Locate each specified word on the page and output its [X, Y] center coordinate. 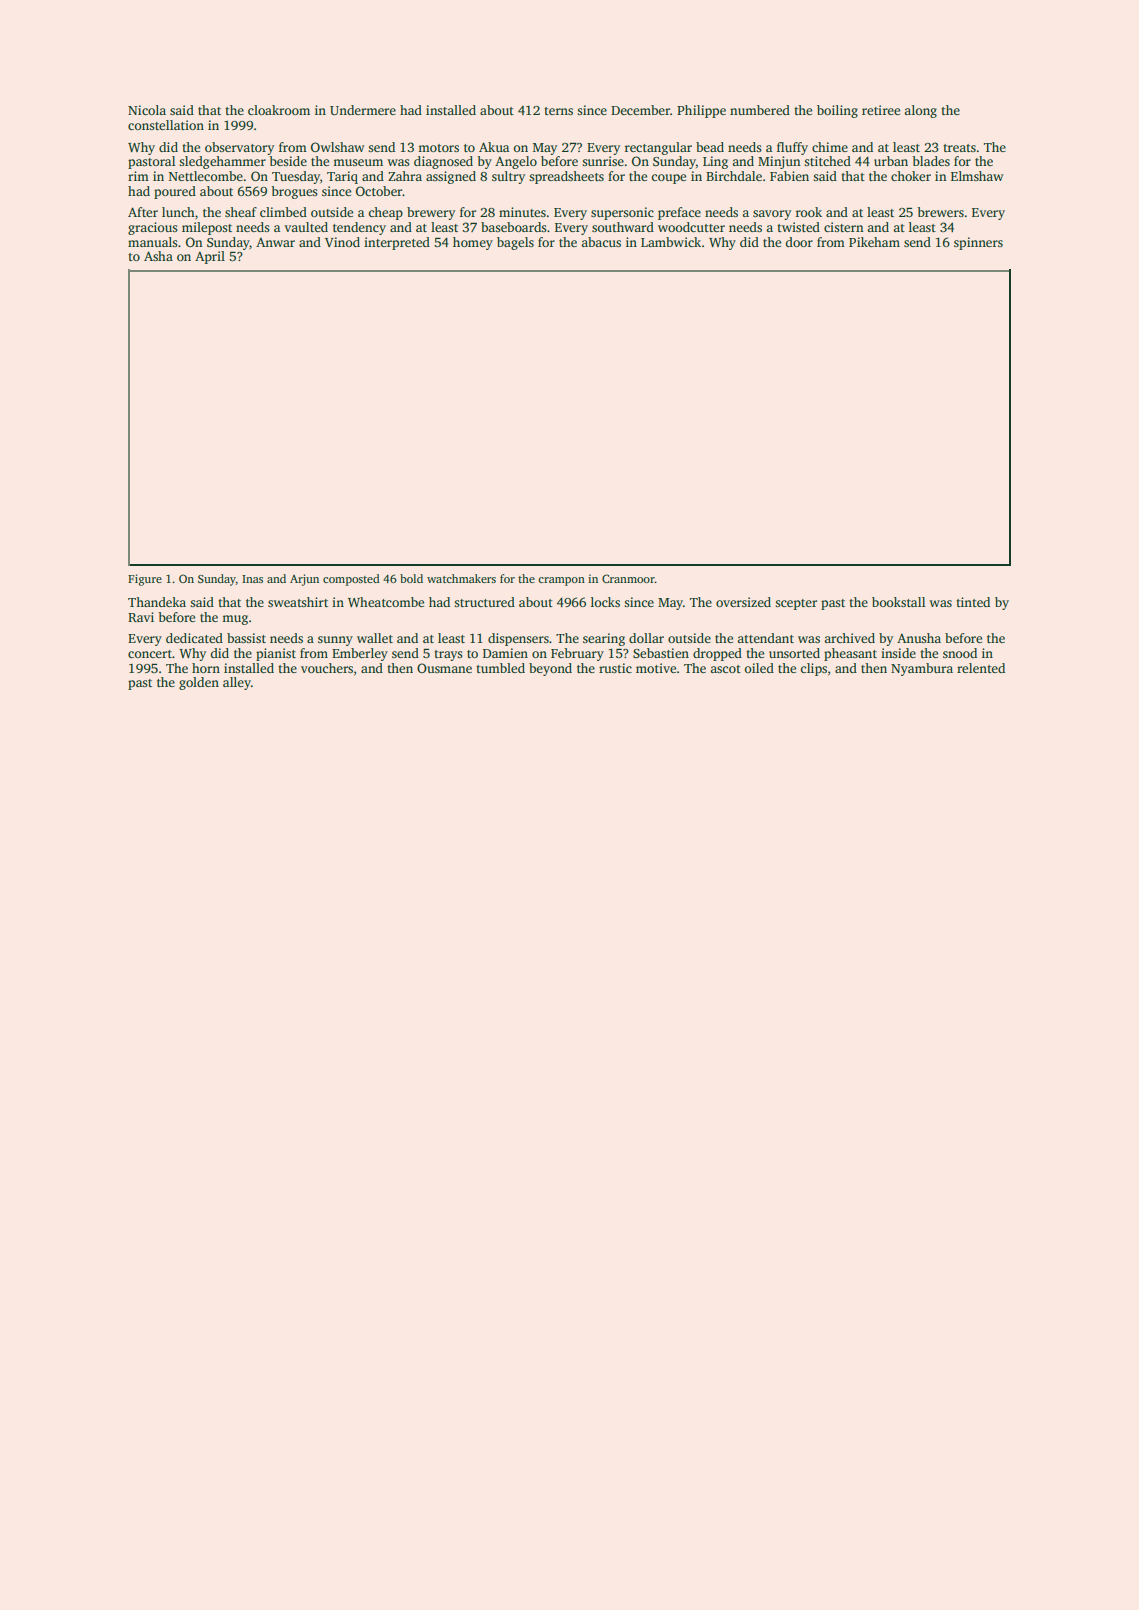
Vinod [342, 242]
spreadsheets [567, 177]
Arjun [304, 580]
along [921, 111]
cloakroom [279, 110]
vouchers [327, 668]
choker [911, 176]
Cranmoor [628, 578]
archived [850, 638]
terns [558, 111]
